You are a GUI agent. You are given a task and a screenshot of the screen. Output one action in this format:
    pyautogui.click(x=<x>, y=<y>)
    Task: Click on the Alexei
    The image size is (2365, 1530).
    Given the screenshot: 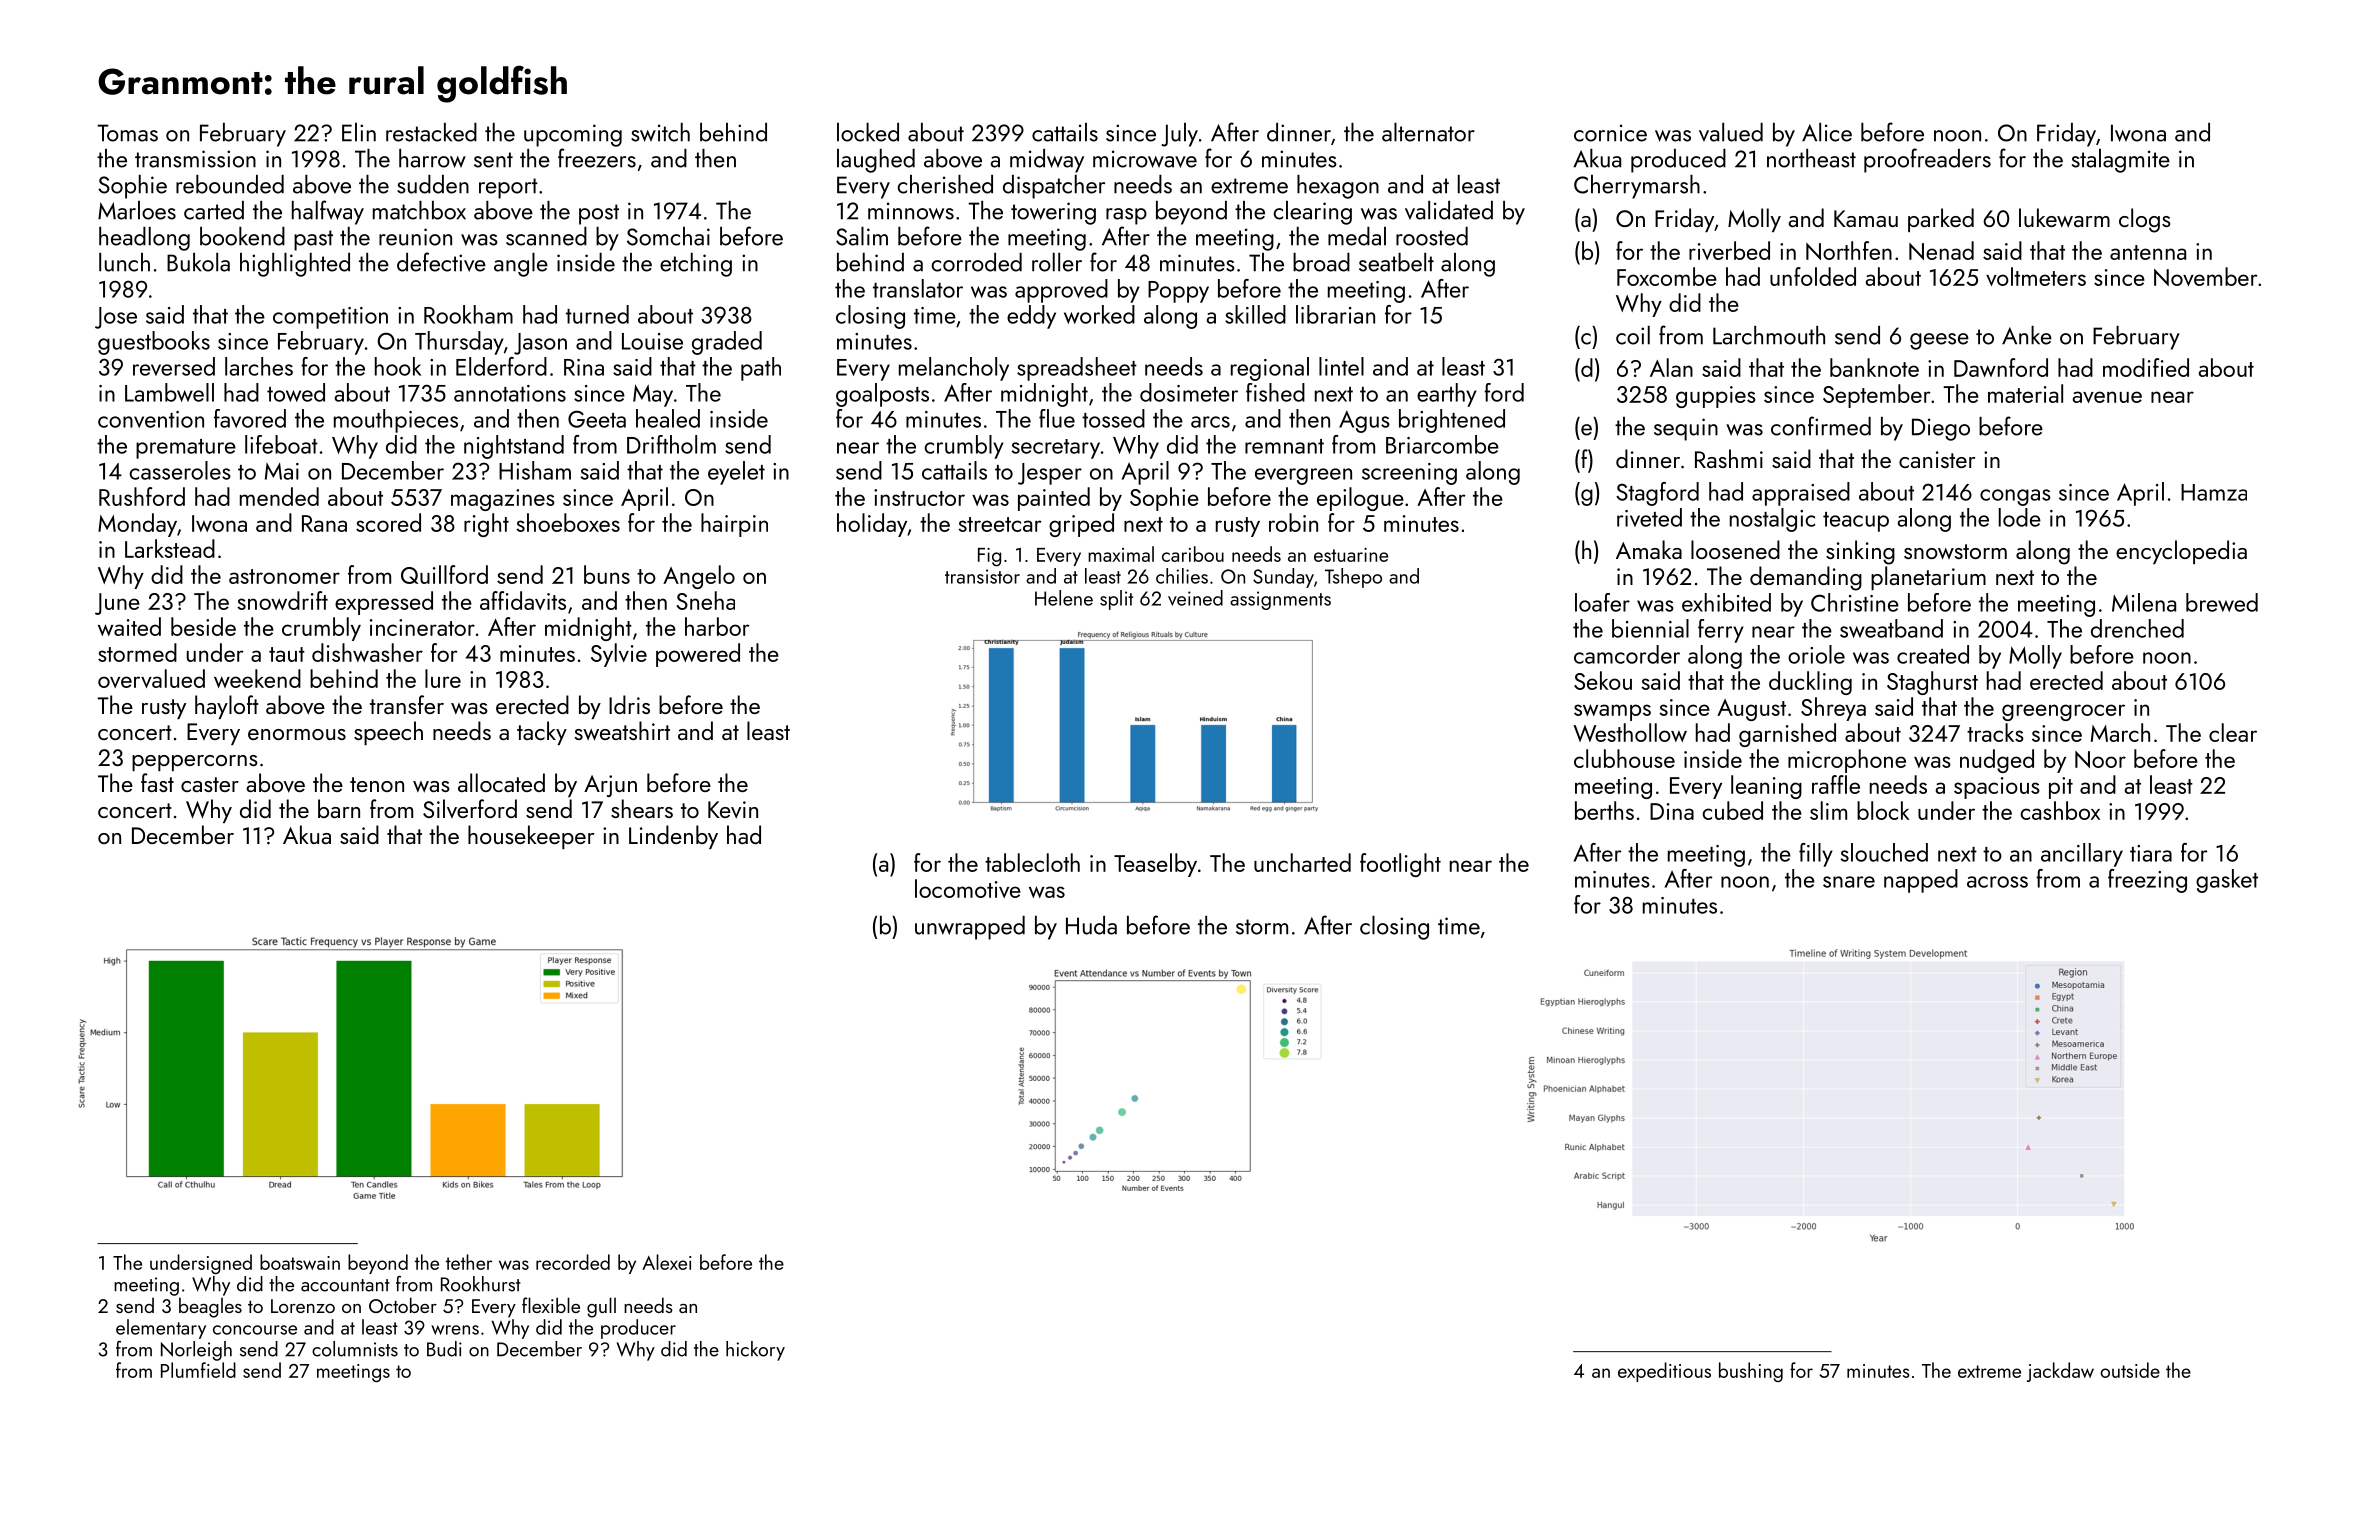 What is the action you would take?
    pyautogui.click(x=666, y=1262)
